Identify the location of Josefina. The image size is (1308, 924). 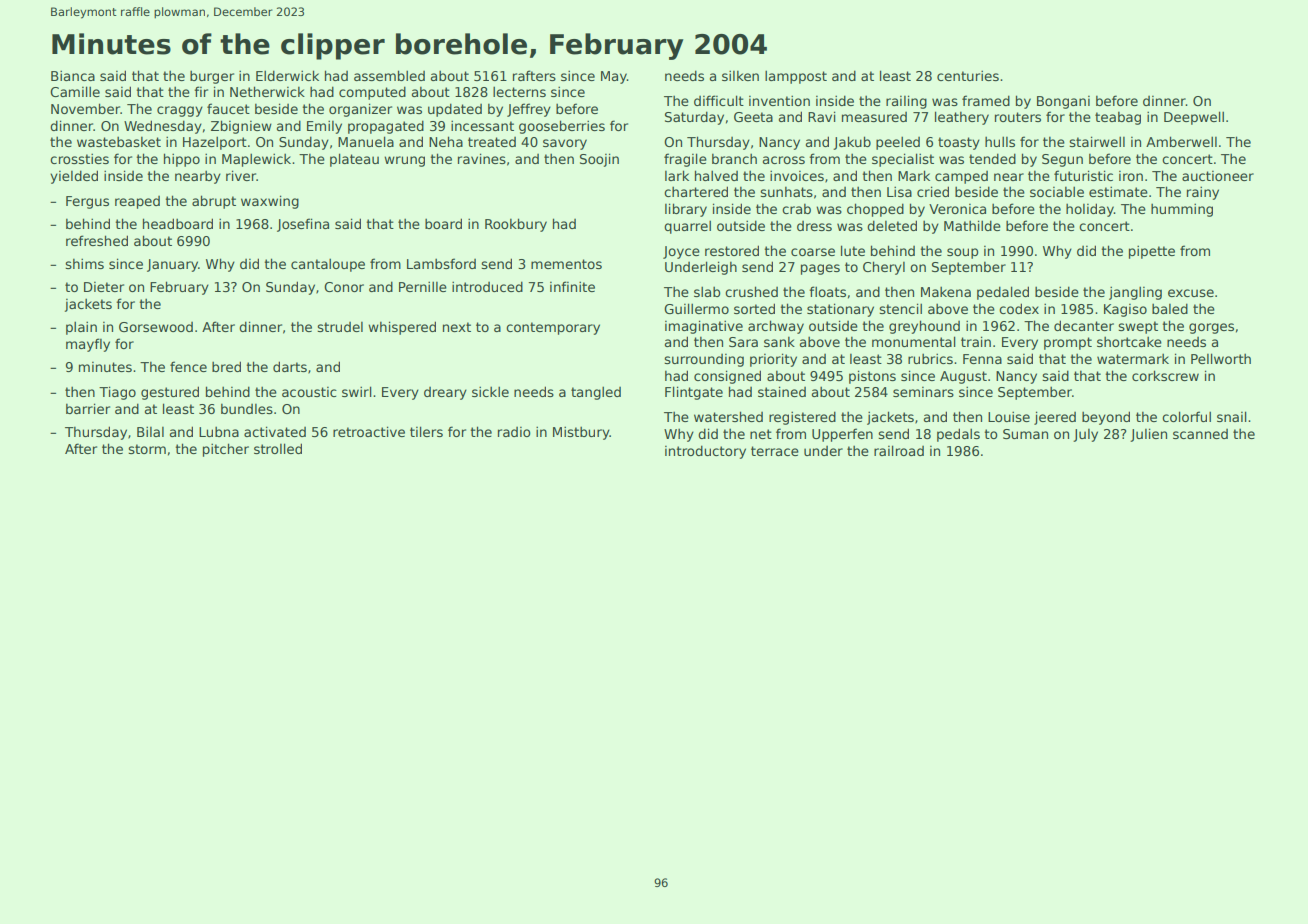
(303, 225).
